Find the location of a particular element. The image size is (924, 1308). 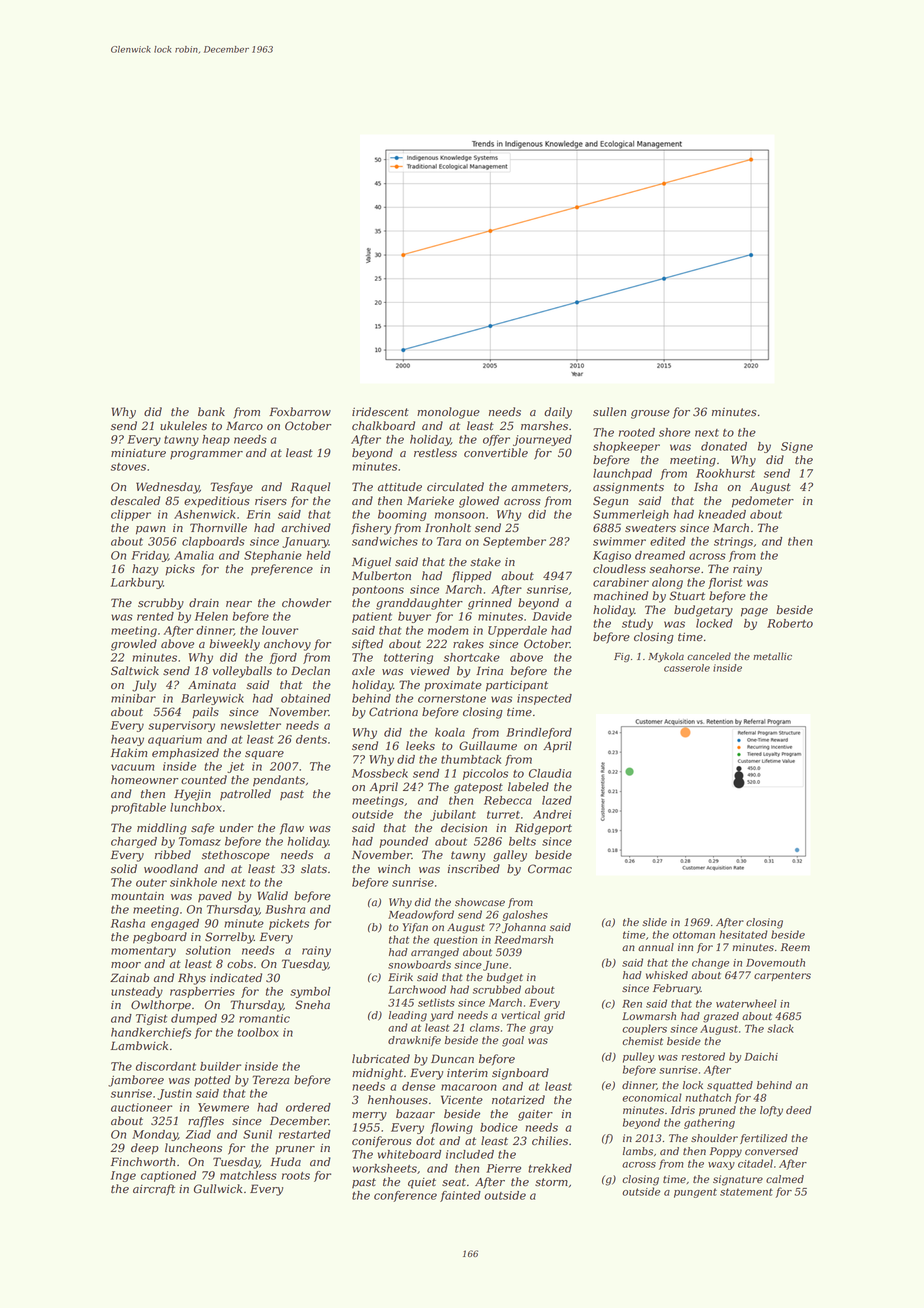

archived is located at coordinates (306, 528).
